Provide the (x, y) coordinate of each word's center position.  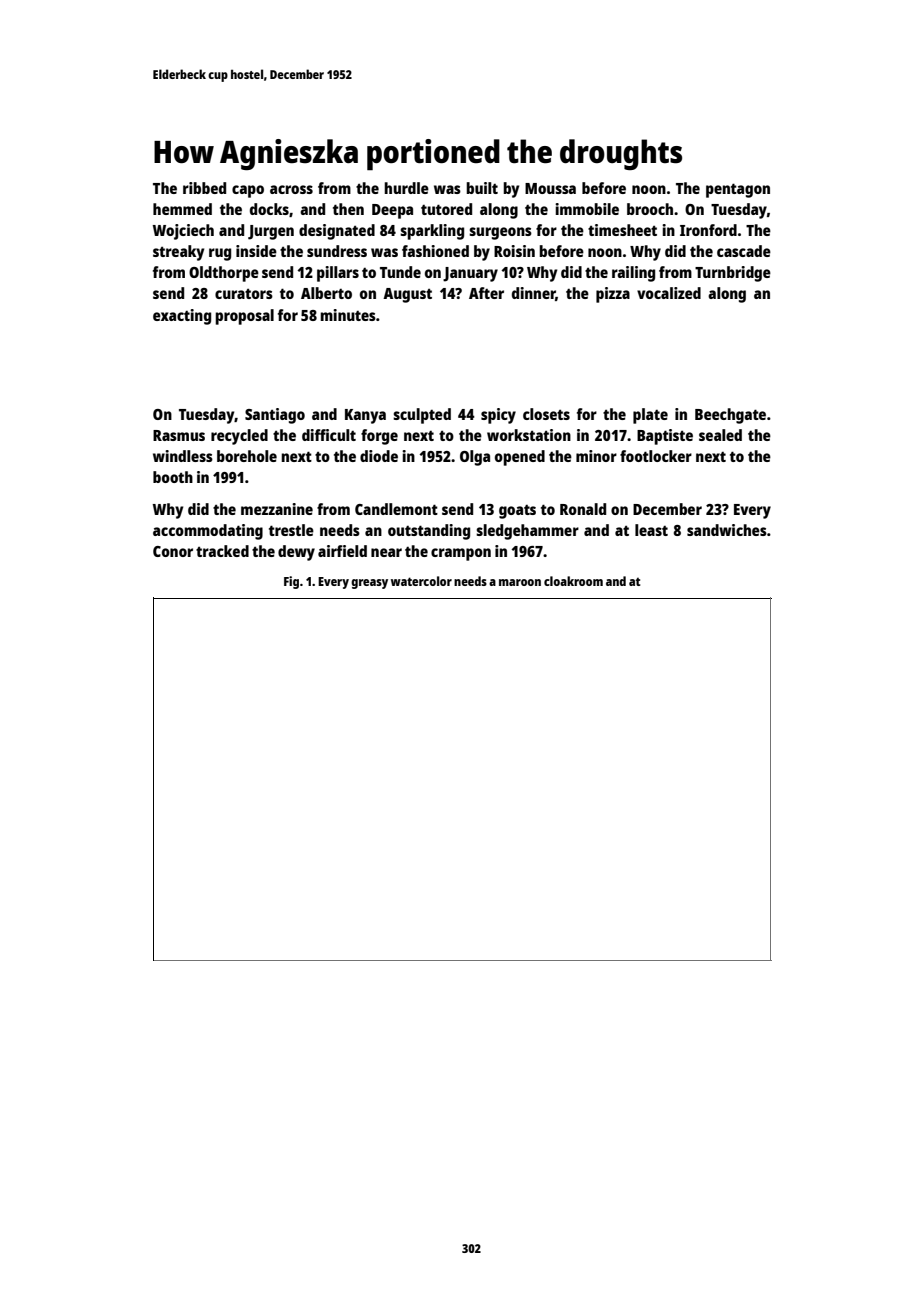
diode (379, 456)
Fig (291, 582)
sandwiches (727, 530)
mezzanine (277, 509)
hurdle (406, 188)
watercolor (421, 581)
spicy (498, 416)
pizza (613, 295)
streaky (178, 253)
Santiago (275, 416)
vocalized (669, 293)
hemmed (182, 209)
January (470, 274)
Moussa (550, 188)
